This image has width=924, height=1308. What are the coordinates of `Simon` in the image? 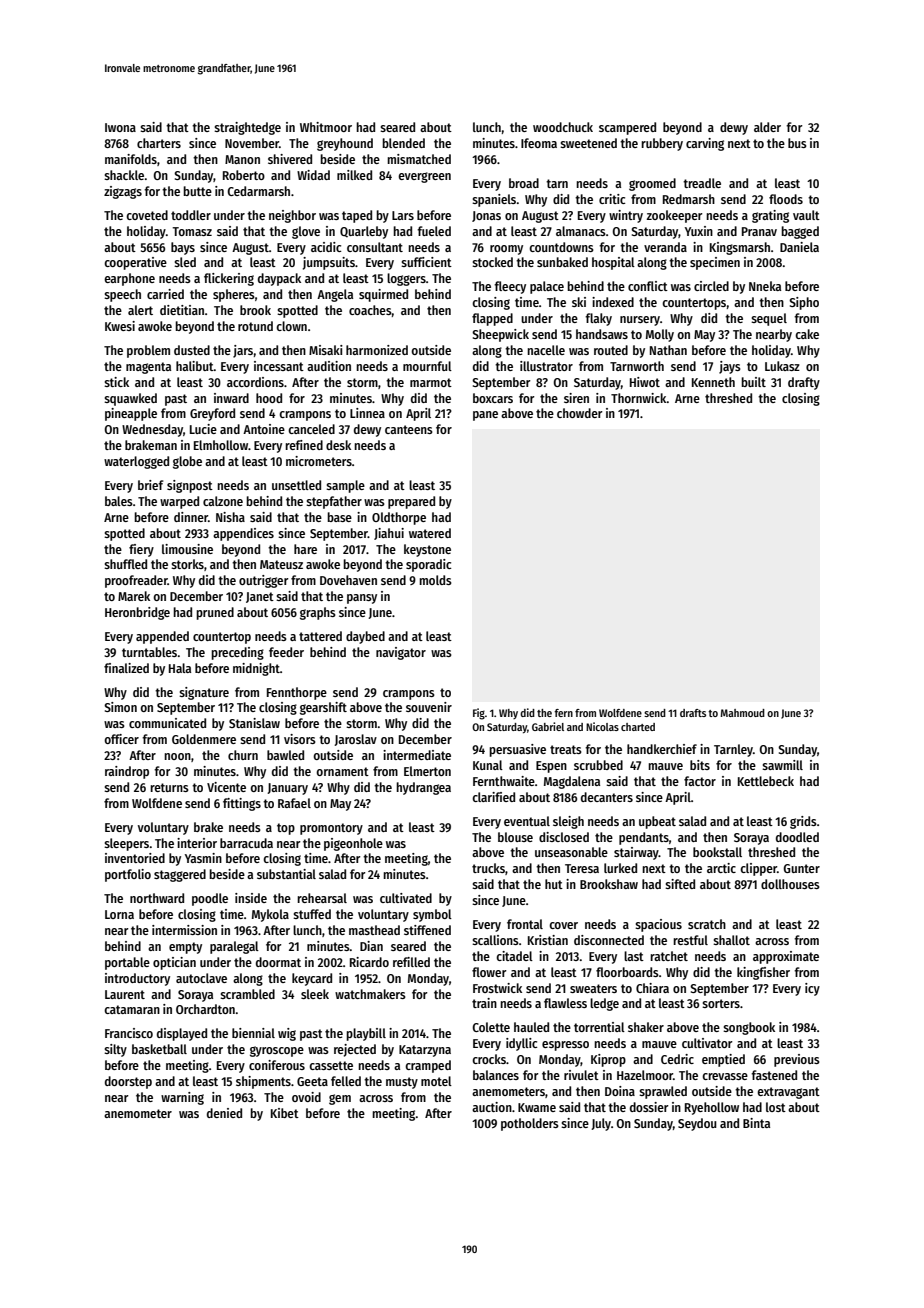 It's located at (120, 707).
